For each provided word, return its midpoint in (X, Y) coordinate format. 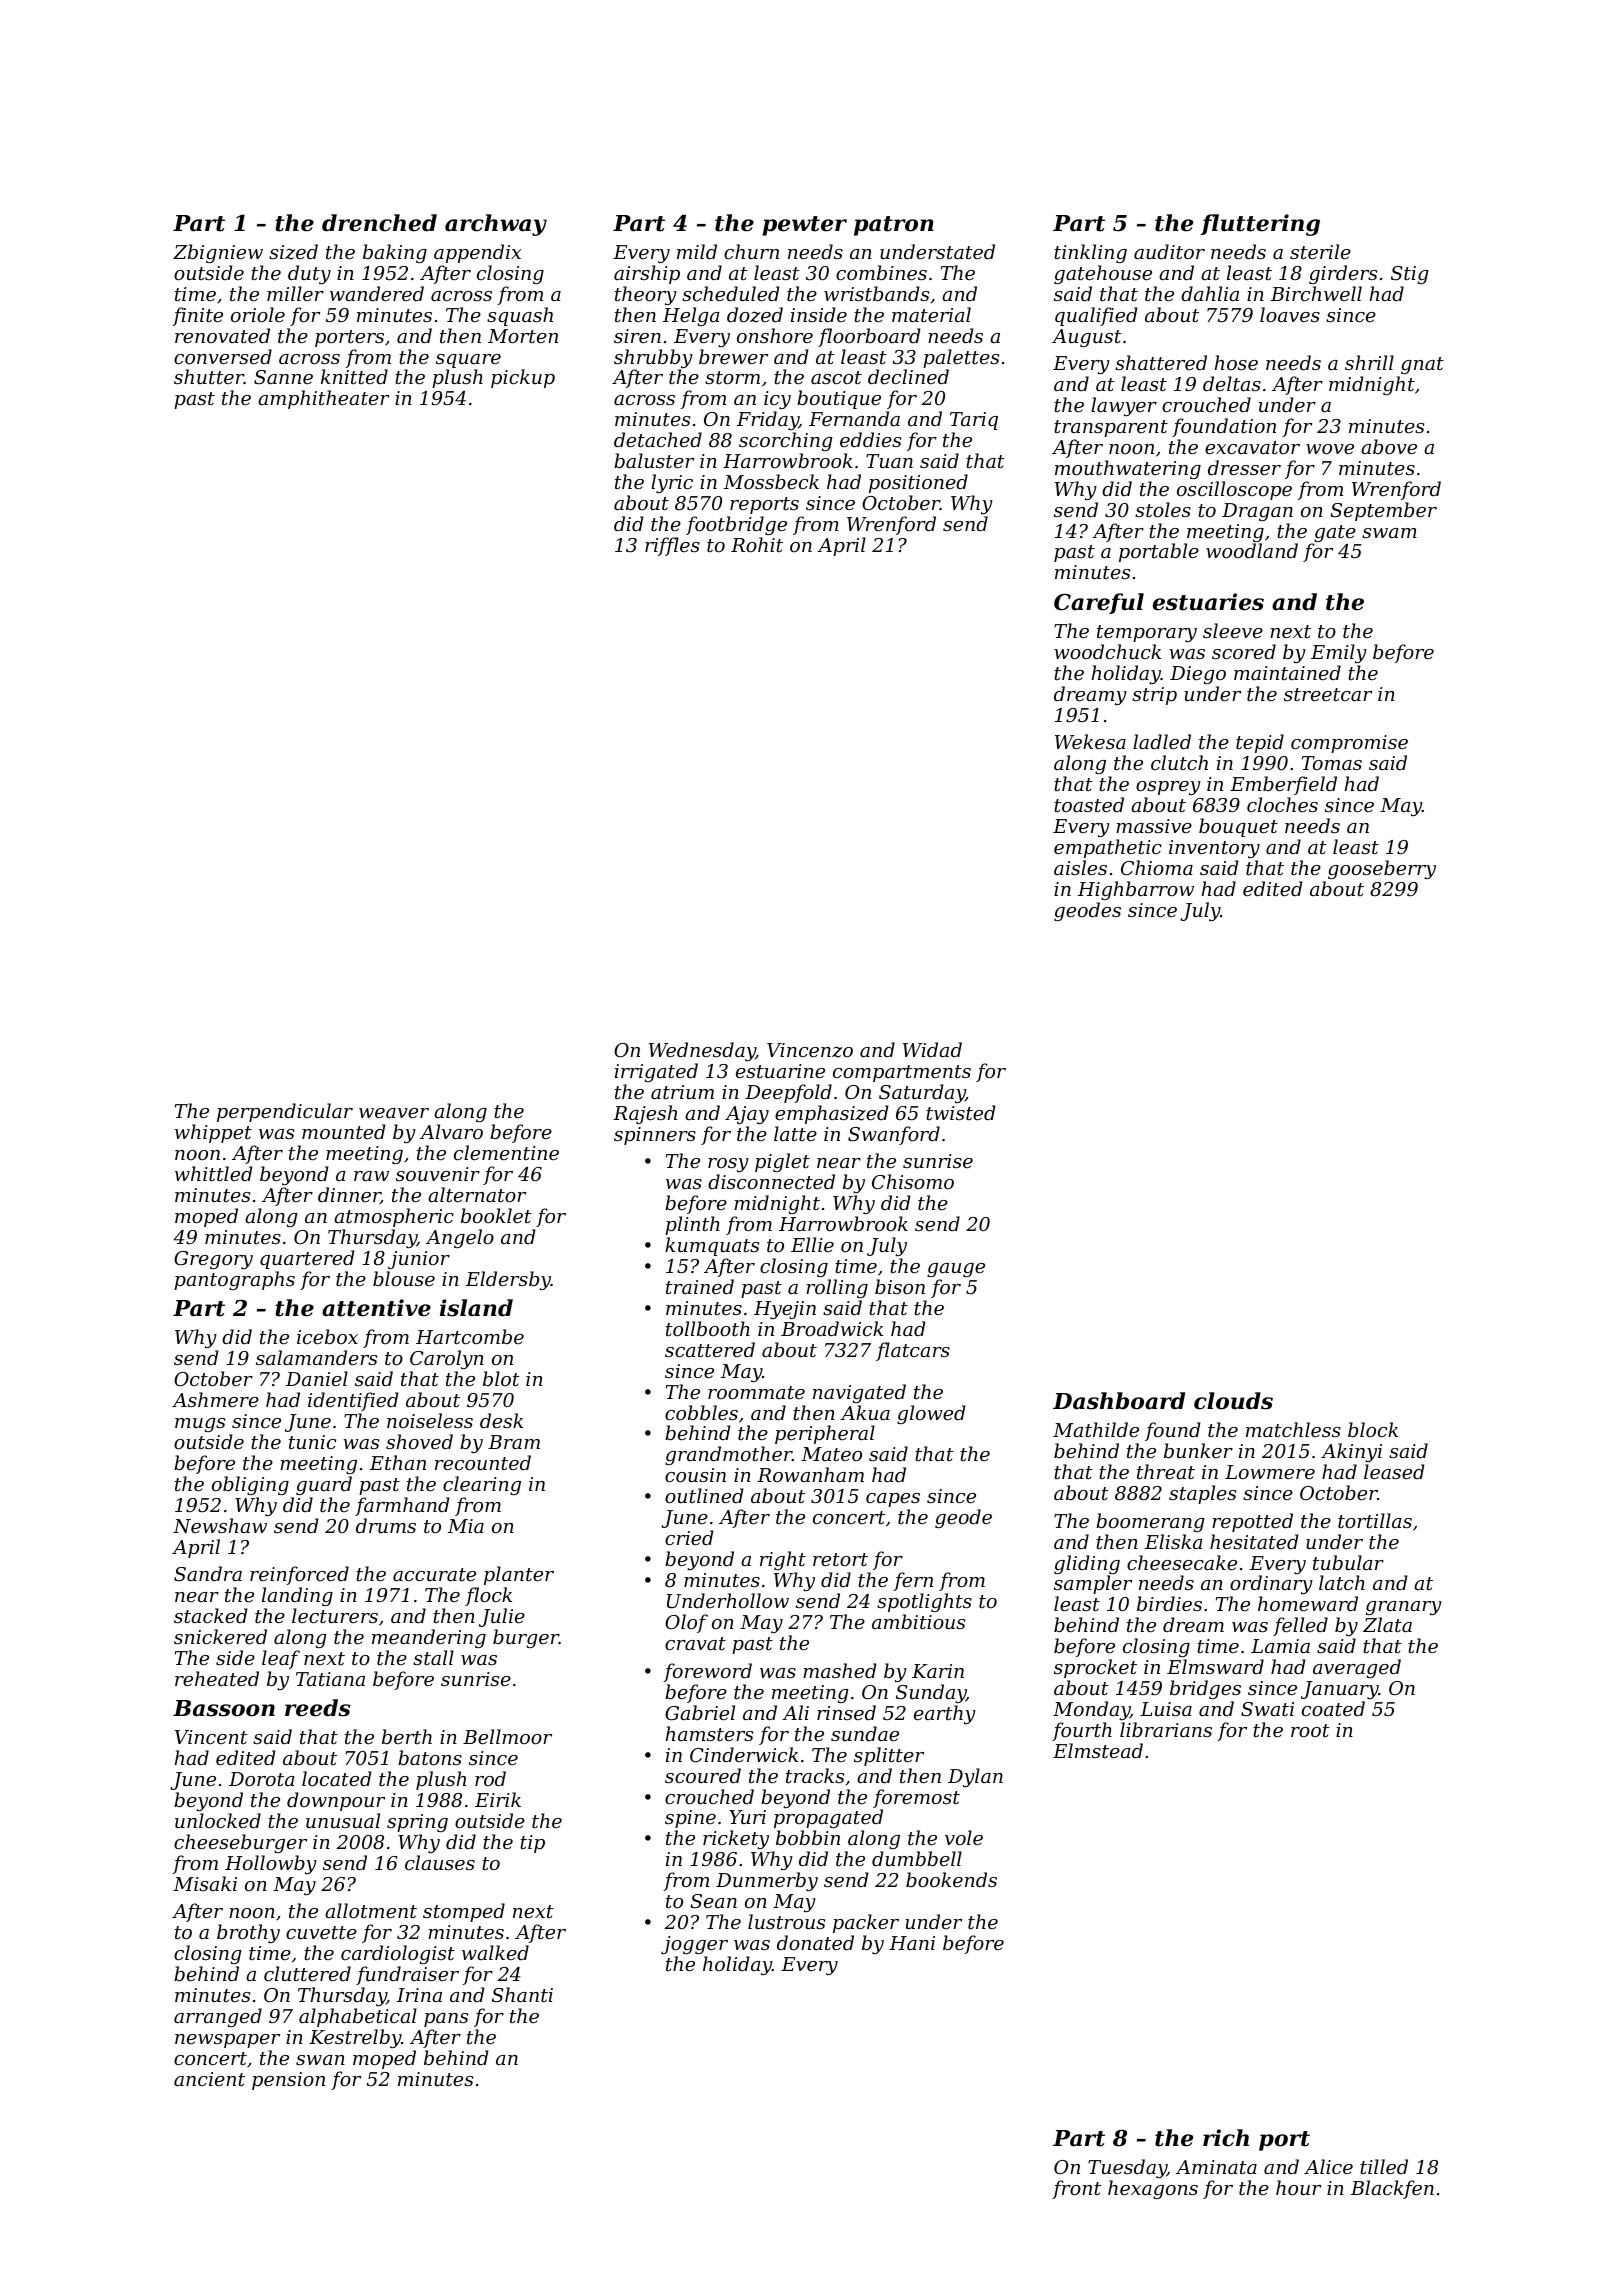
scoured (703, 1775)
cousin (695, 1475)
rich (1226, 2138)
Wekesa (1090, 741)
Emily (1339, 653)
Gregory (213, 1260)
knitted (354, 376)
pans (446, 2020)
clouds (1233, 1401)
